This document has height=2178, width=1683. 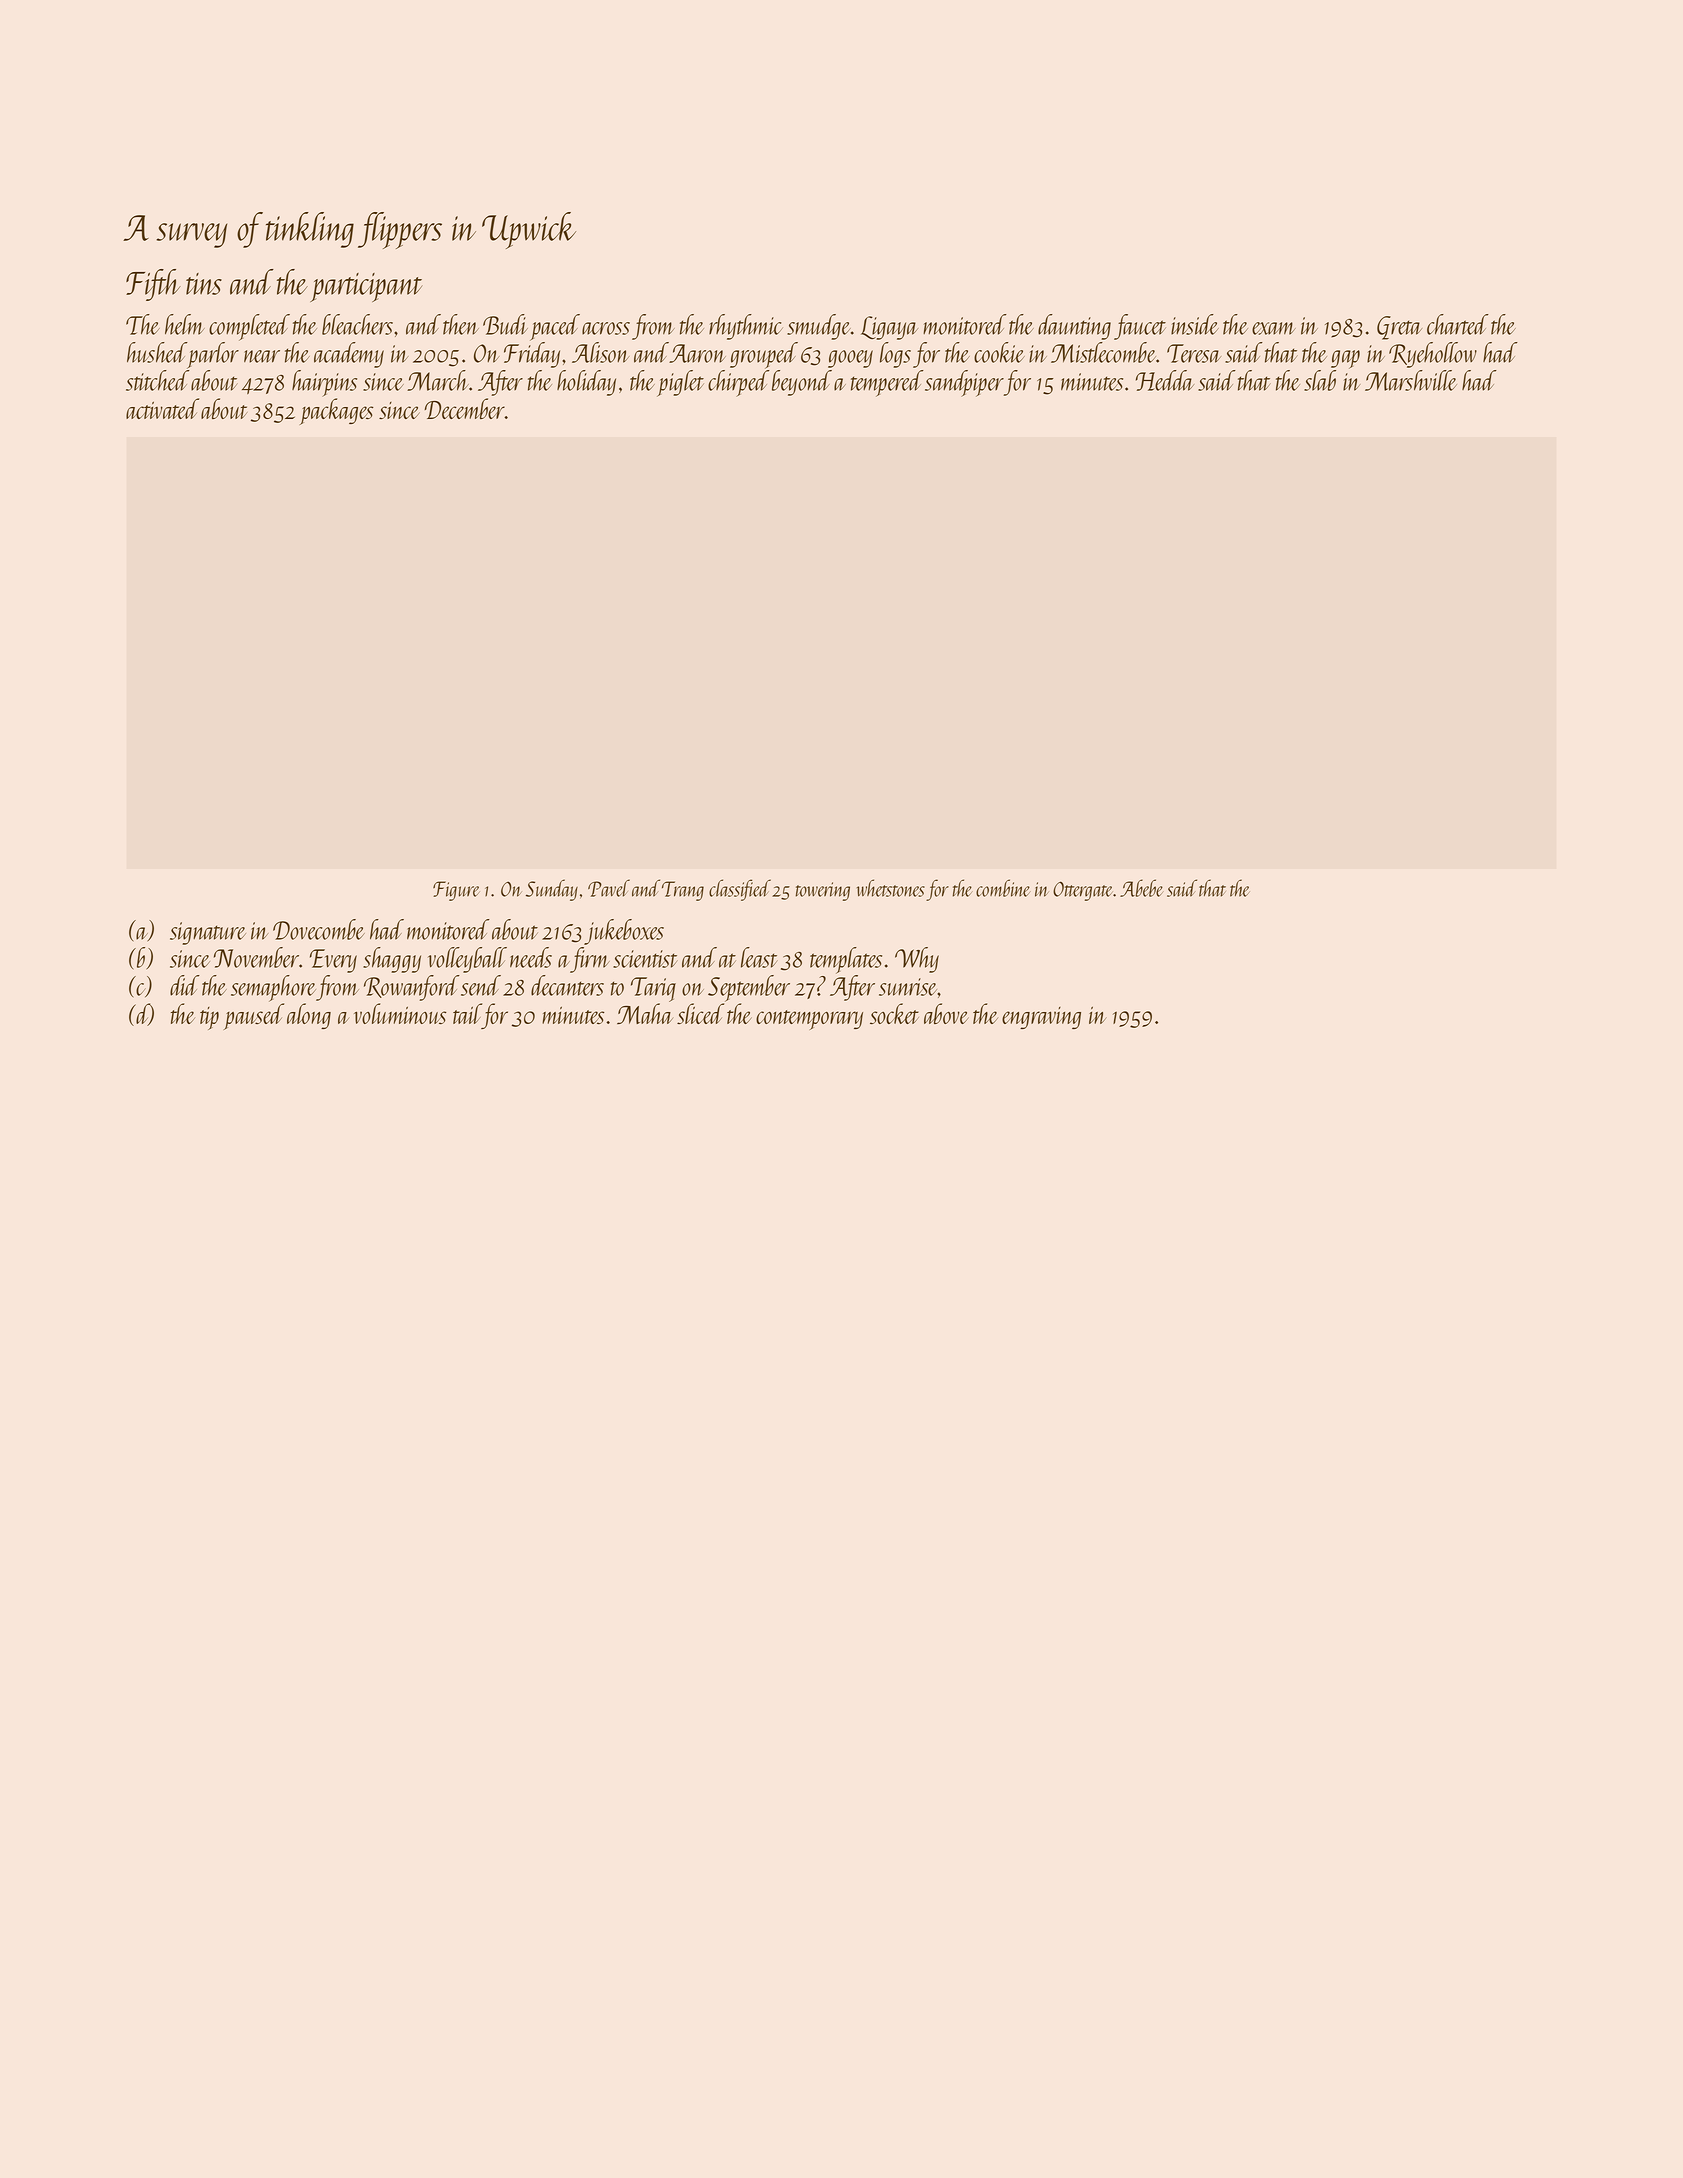 What do you see at coordinates (349, 355) in the document?
I see `academy` at bounding box center [349, 355].
